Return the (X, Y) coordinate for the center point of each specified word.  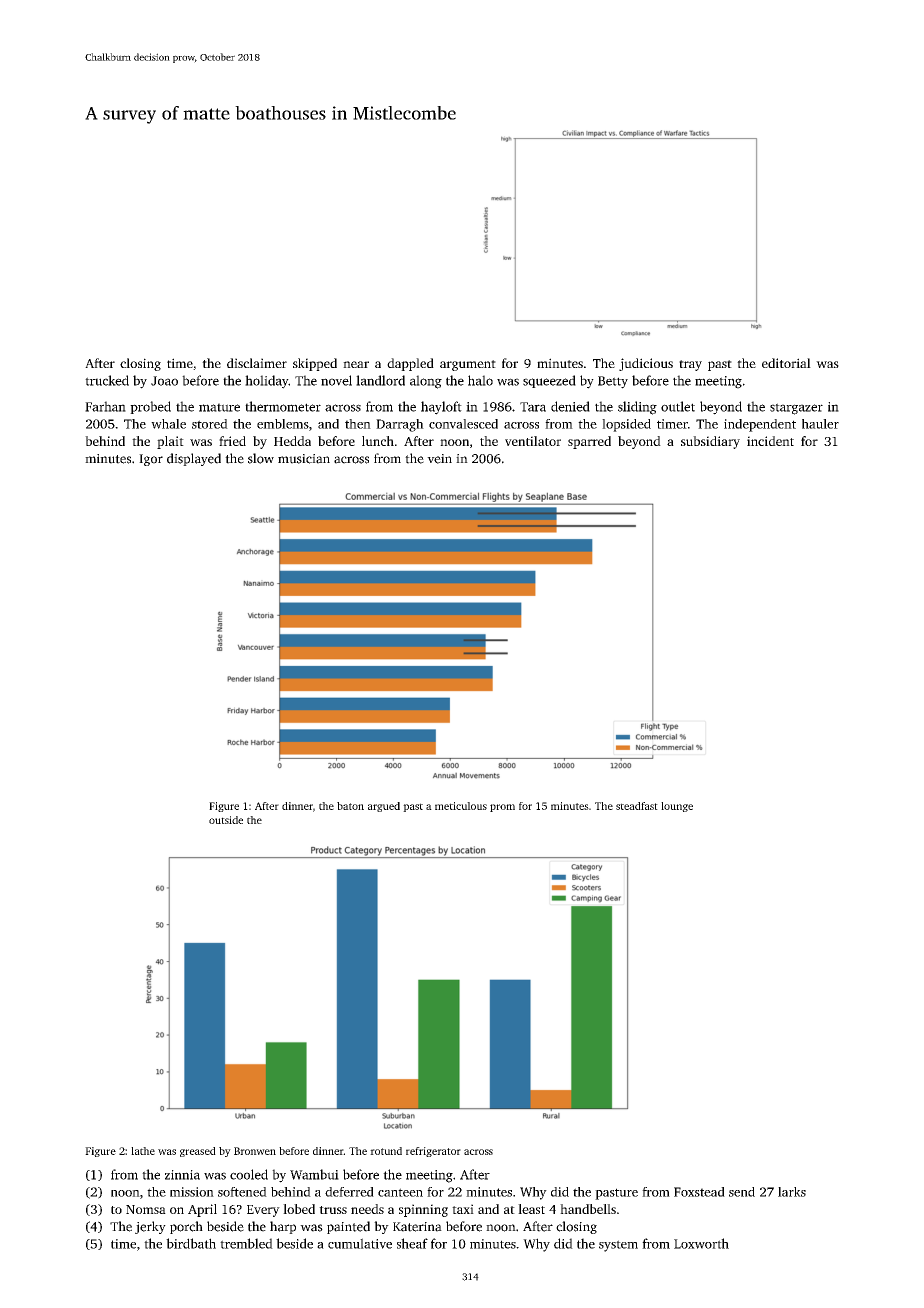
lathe (143, 1151)
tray (690, 365)
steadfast (637, 806)
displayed (194, 459)
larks (792, 1192)
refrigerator (433, 1152)
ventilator (533, 441)
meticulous (461, 806)
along (426, 382)
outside (226, 820)
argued (384, 807)
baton (350, 806)
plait (170, 442)
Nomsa (146, 1209)
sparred (589, 442)
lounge (677, 807)
